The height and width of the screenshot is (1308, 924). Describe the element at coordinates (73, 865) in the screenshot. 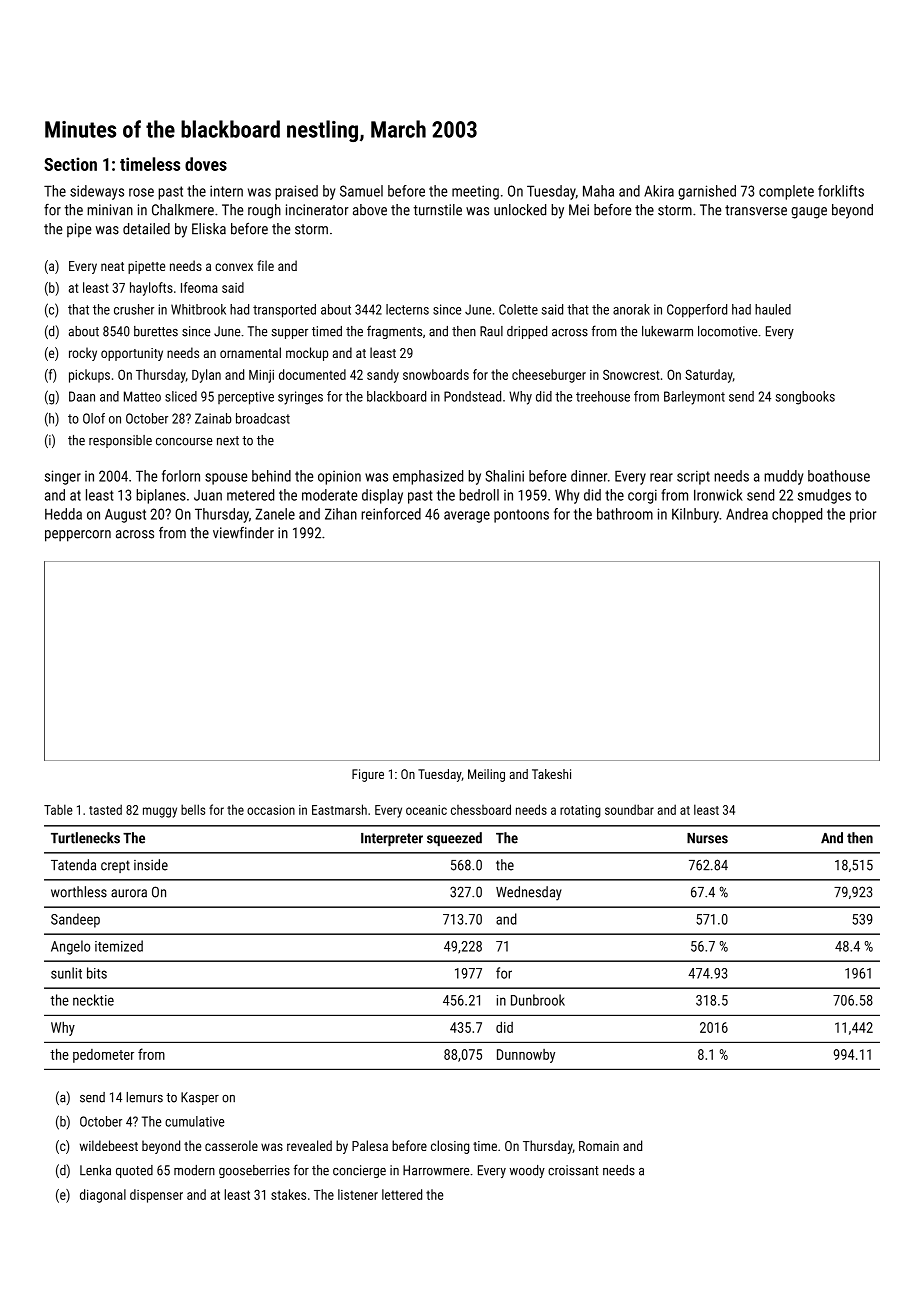

I see `Tatenda` at that location.
